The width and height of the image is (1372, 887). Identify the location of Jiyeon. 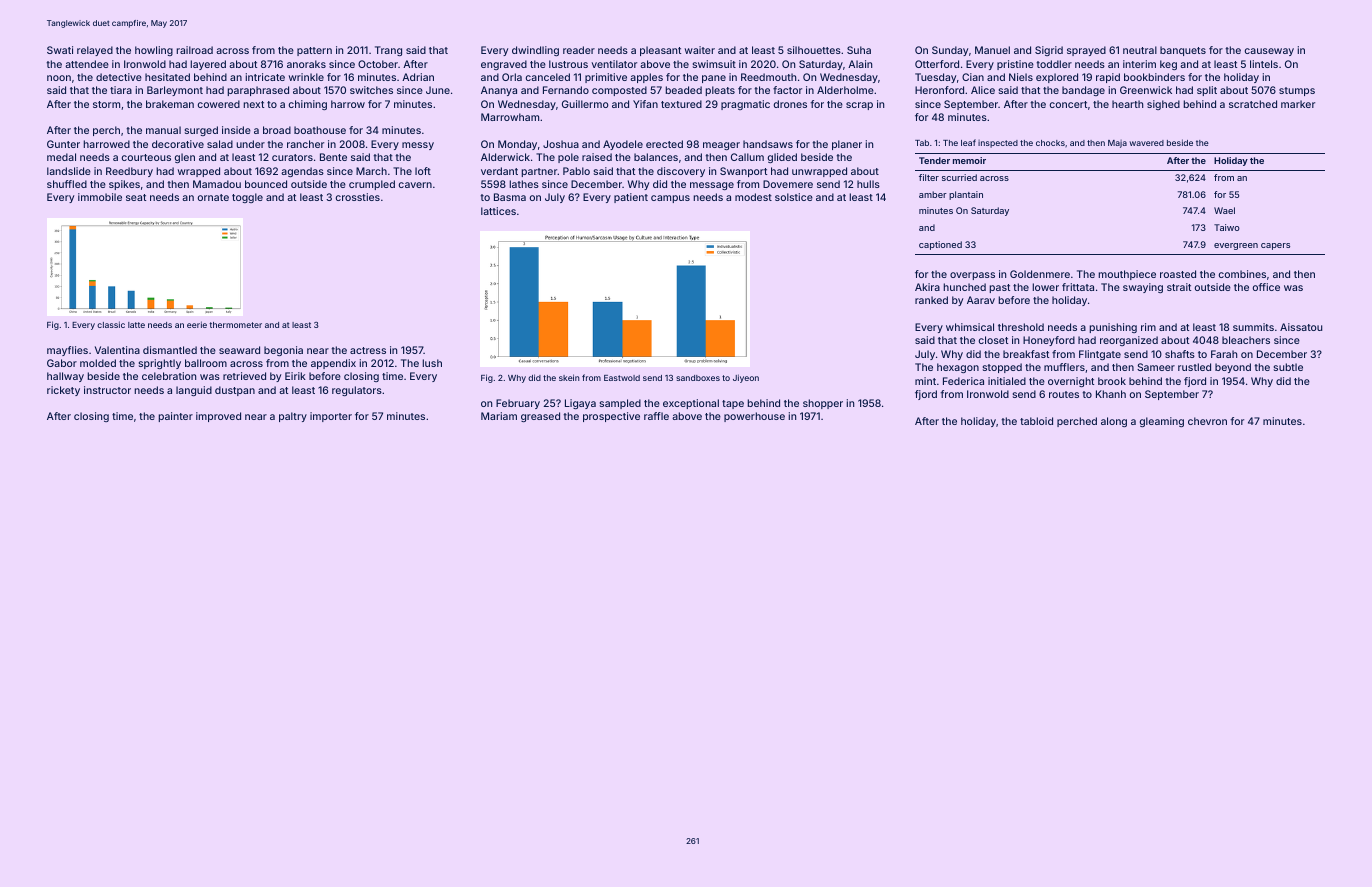
(746, 378).
